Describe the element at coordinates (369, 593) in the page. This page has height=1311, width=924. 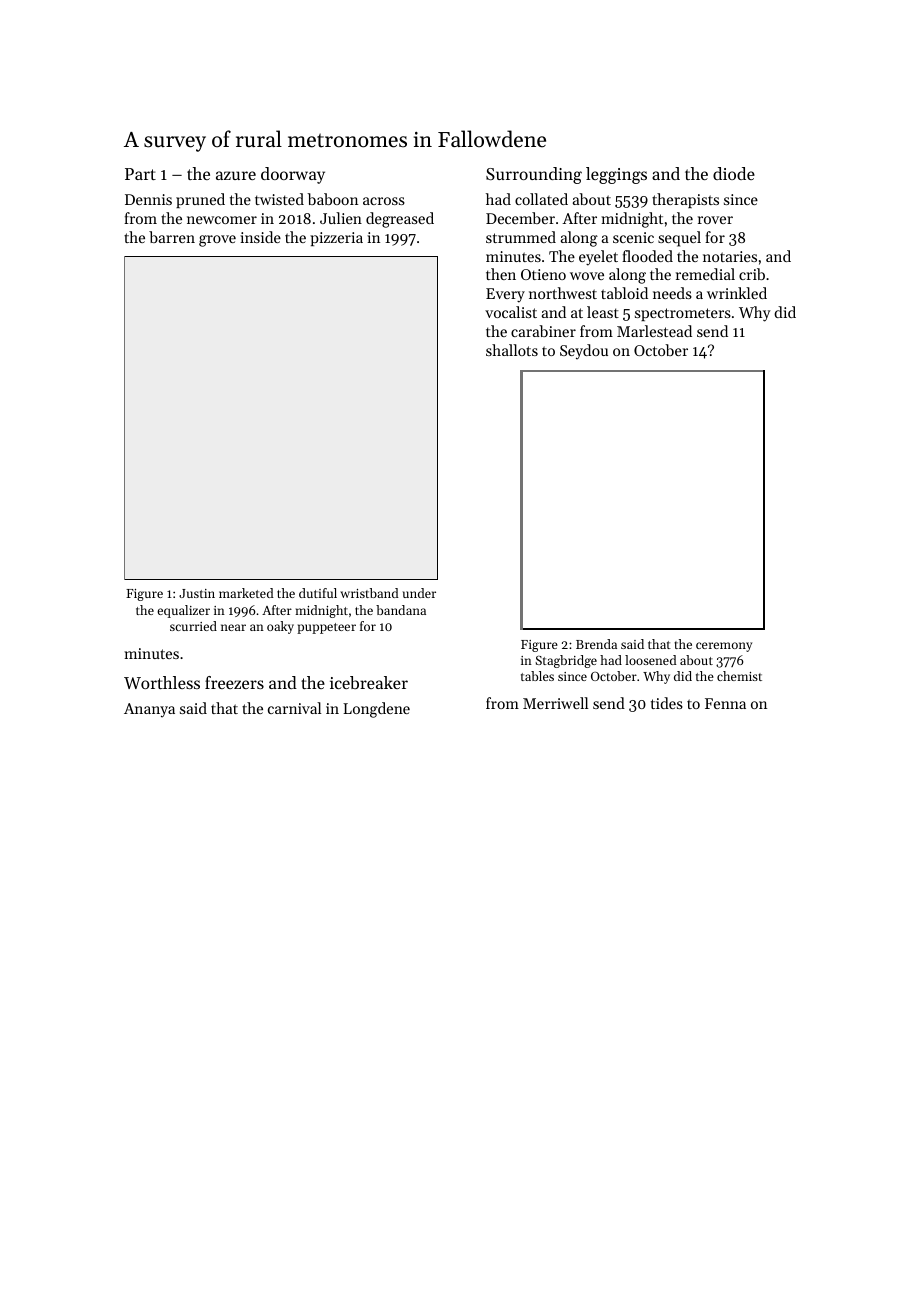
I see `wristband` at that location.
